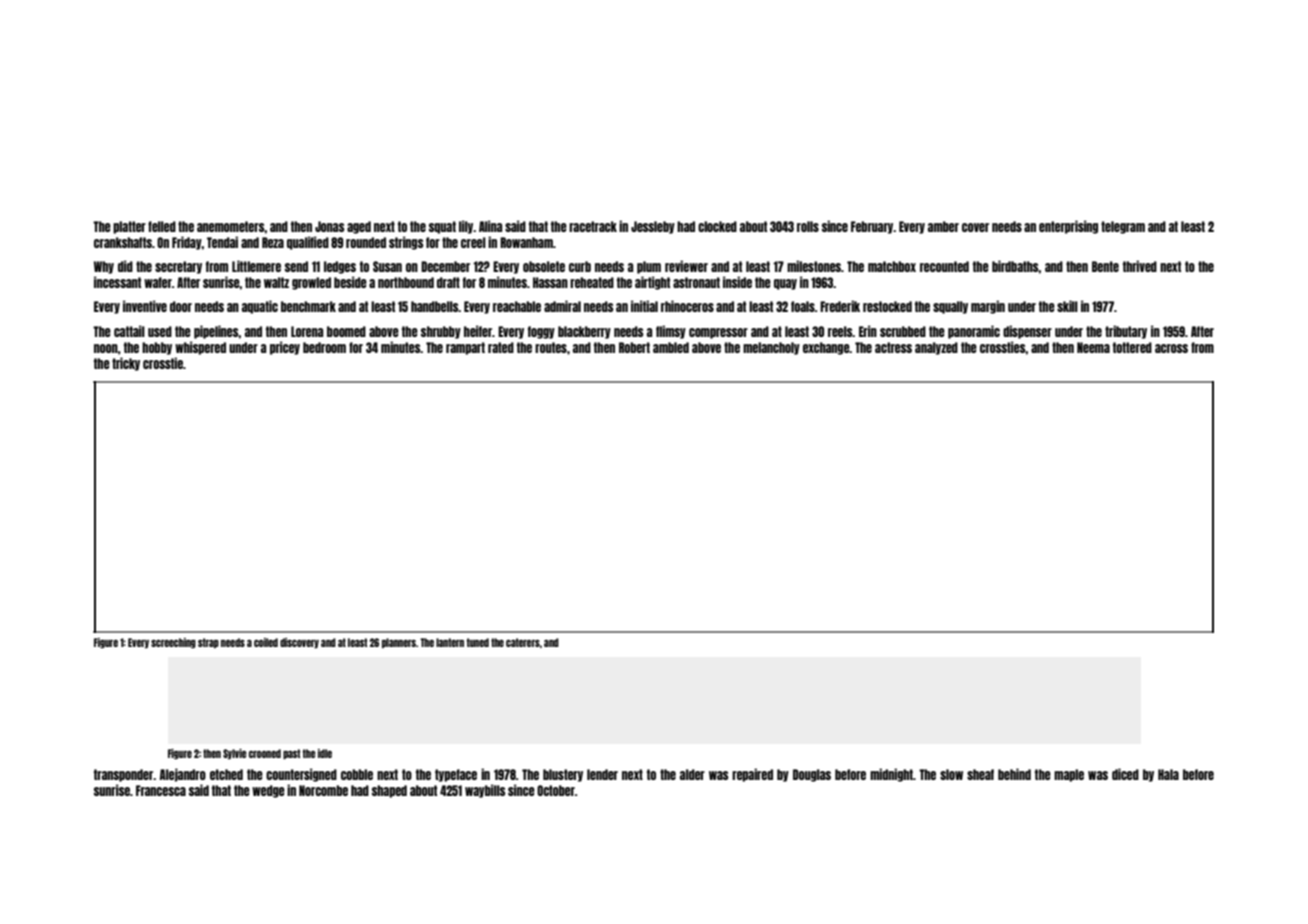  I want to click on Norcombe, so click(323, 790).
